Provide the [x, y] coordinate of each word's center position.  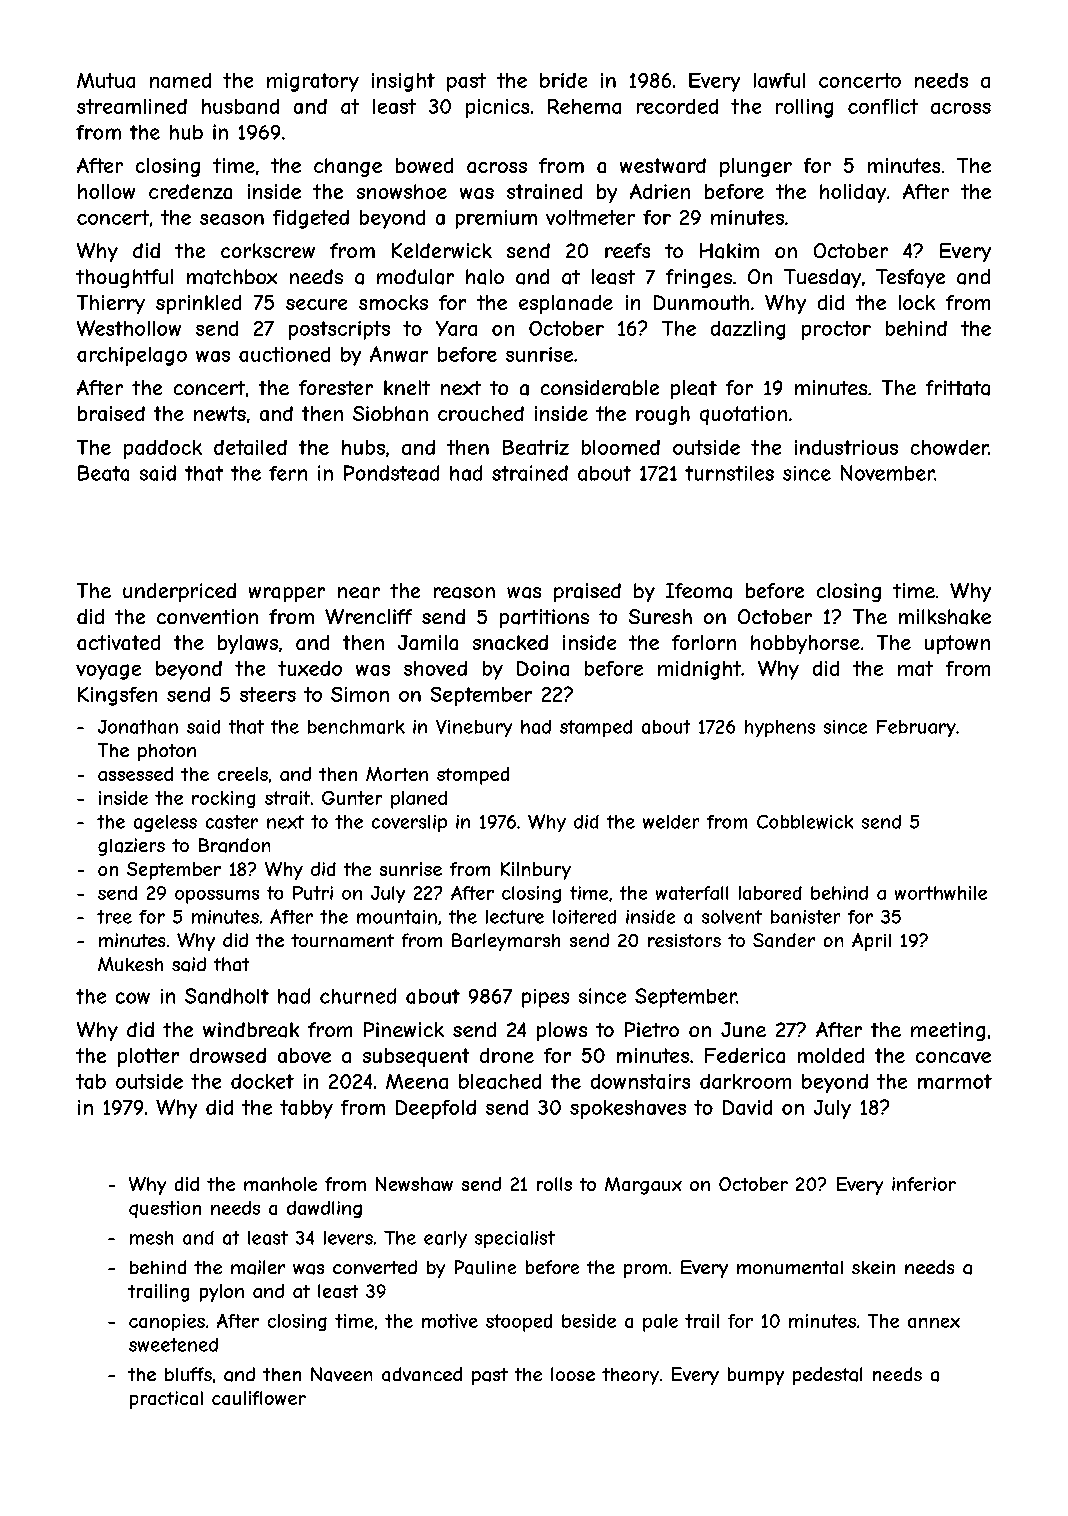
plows [562, 1031]
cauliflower [259, 1398]
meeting [948, 1031]
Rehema [584, 106]
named [180, 80]
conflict [883, 106]
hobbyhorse [805, 644]
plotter [148, 1057]
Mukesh [130, 964]
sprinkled [198, 304]
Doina [543, 668]
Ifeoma [699, 591]
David [747, 1107]
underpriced [179, 592]
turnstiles [729, 473]
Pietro [652, 1029]
